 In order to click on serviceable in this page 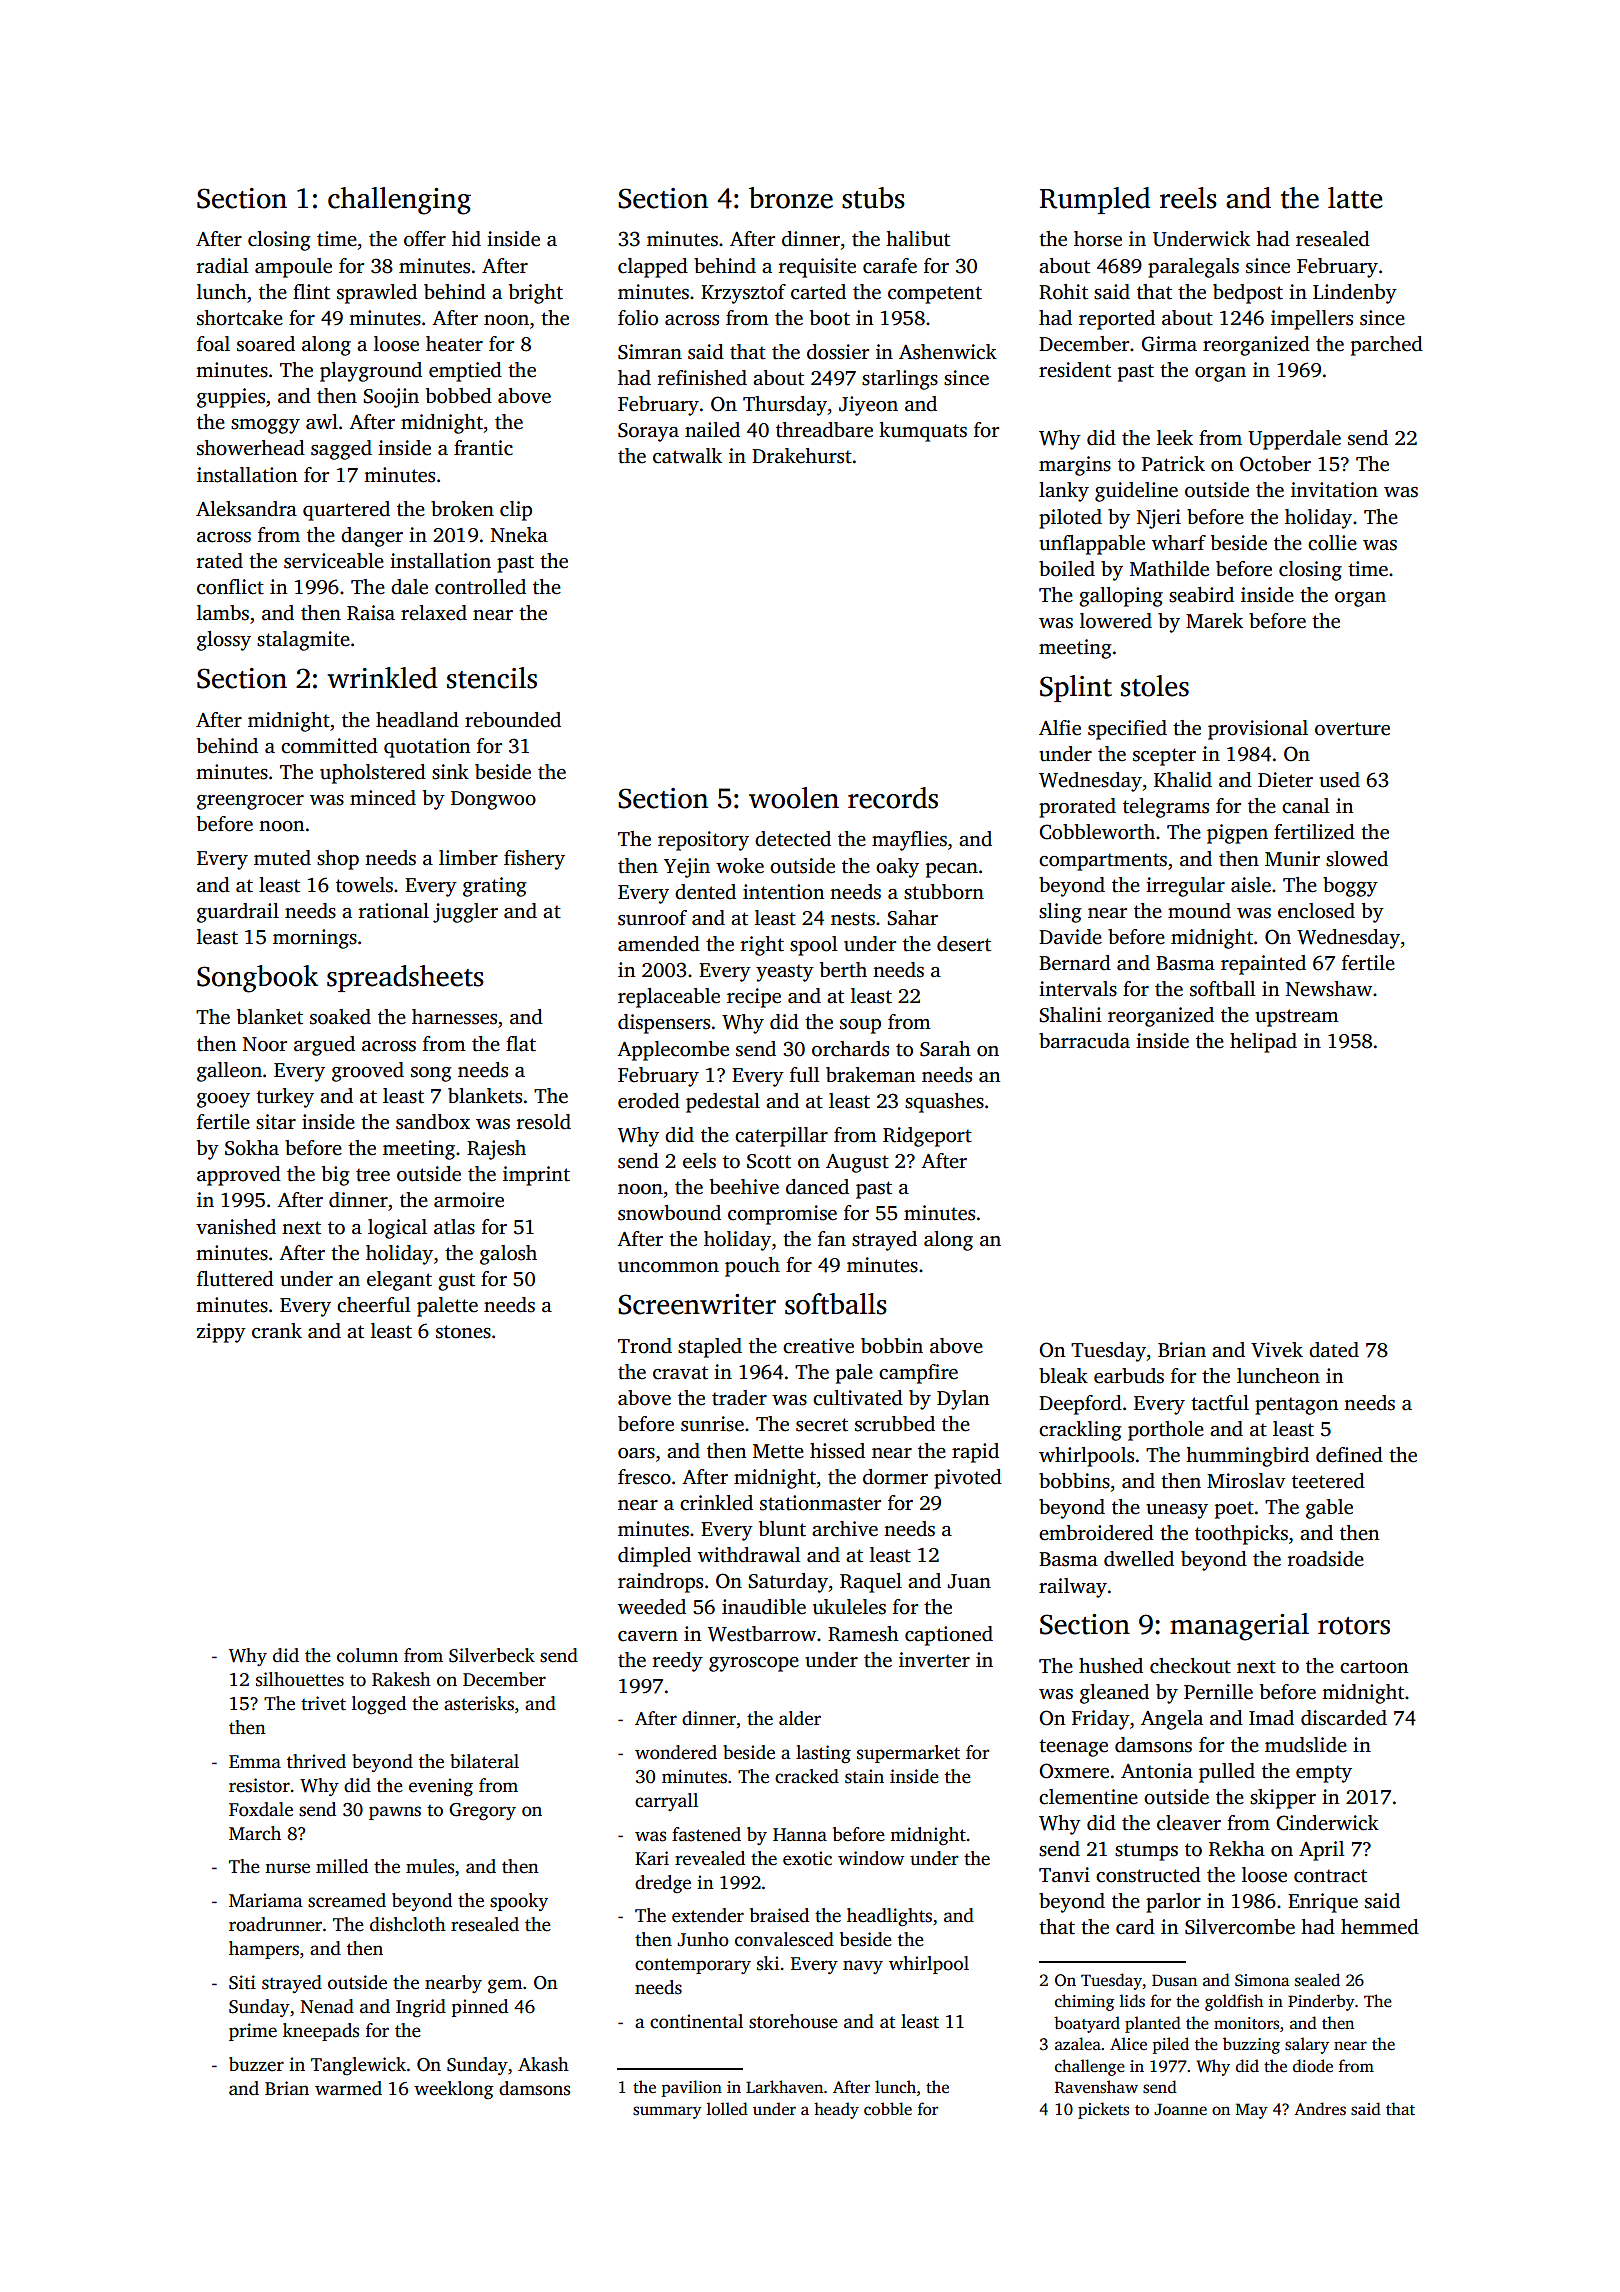, I will do `click(334, 561)`.
